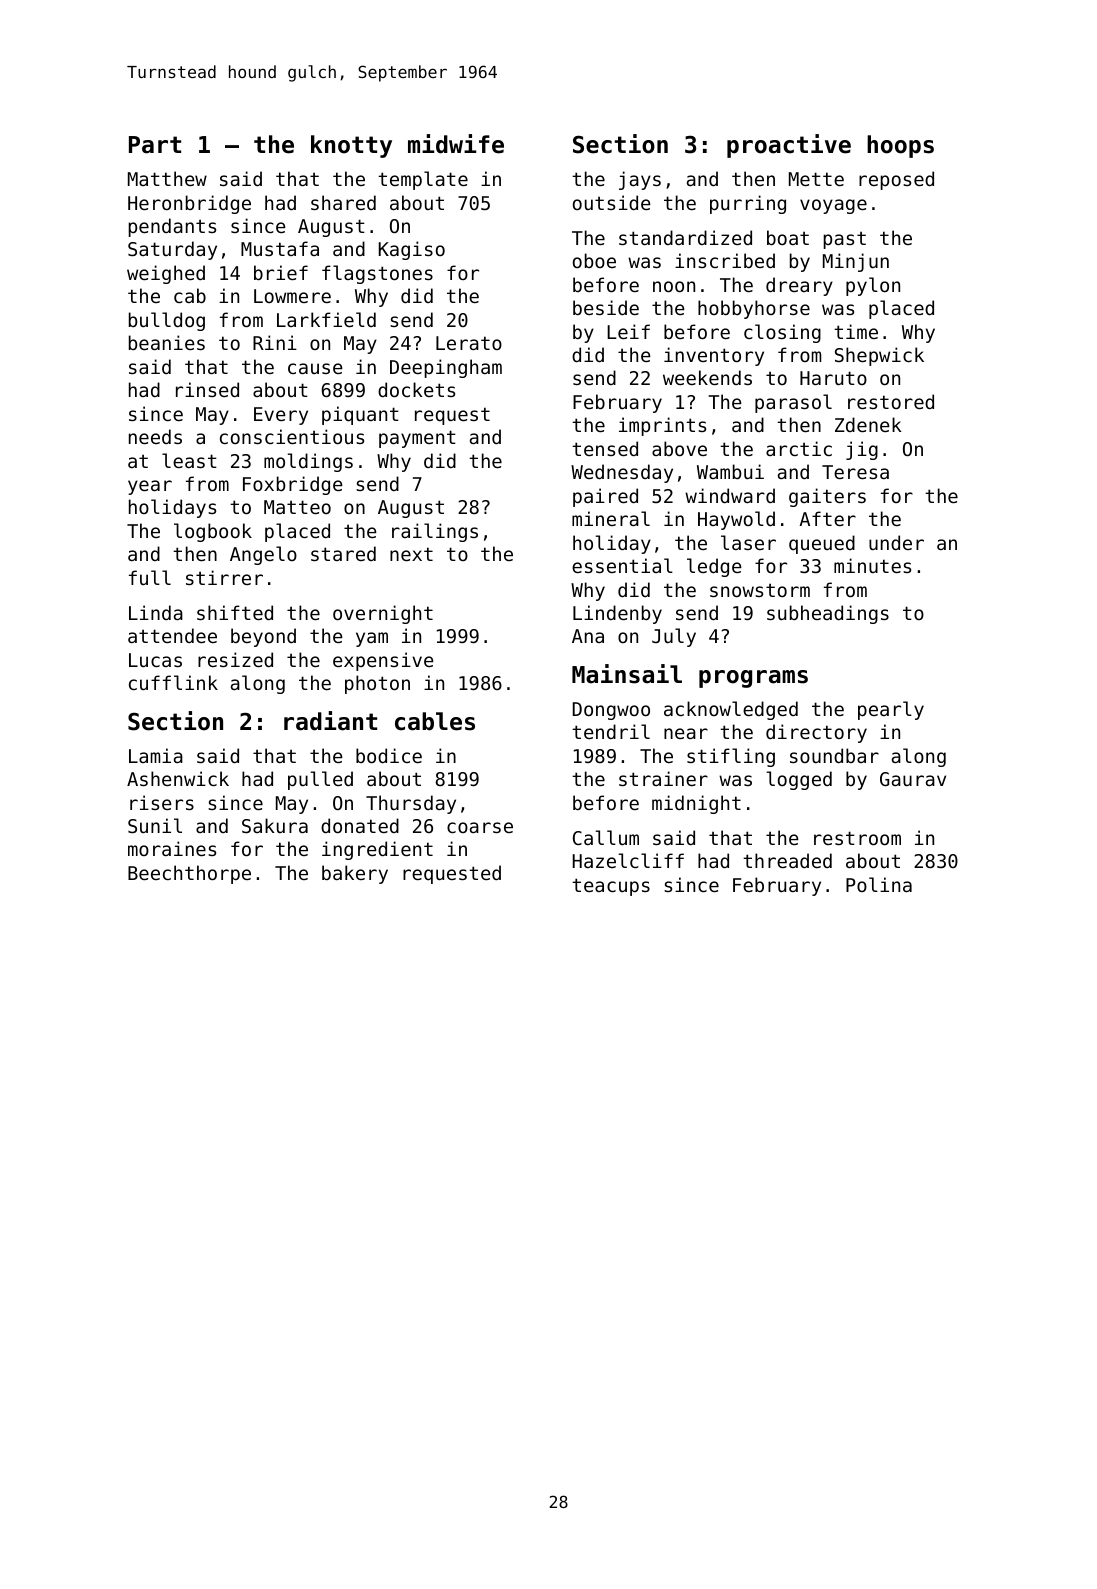 This image has width=1097, height=1589. Describe the element at coordinates (172, 848) in the image. I see `moraines` at that location.
